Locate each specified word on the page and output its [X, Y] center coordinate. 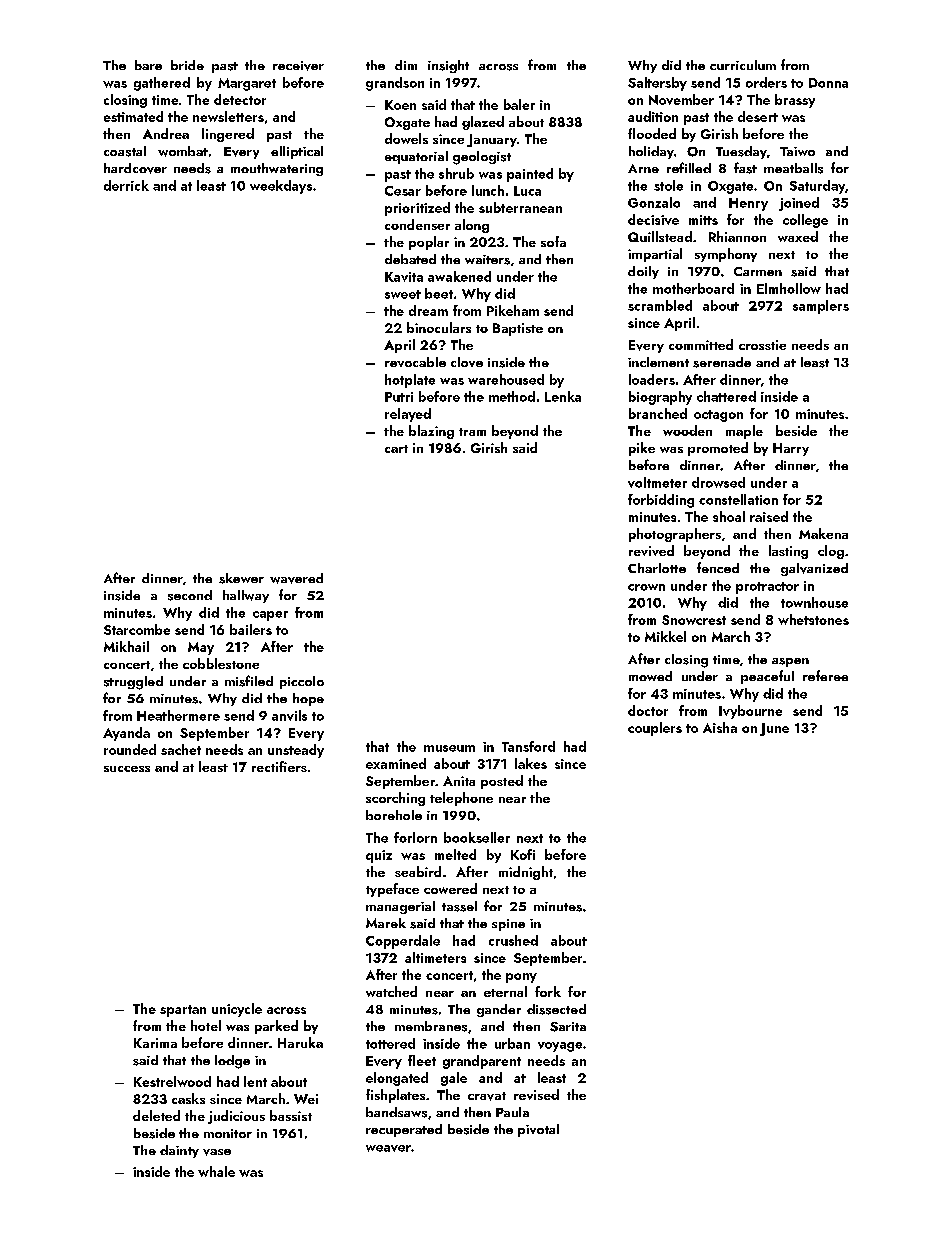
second [190, 595]
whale [216, 1171]
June [774, 729]
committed [701, 344]
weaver [388, 1148]
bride [187, 65]
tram [472, 432]
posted [502, 782]
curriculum [743, 65]
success [127, 769]
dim [406, 65]
